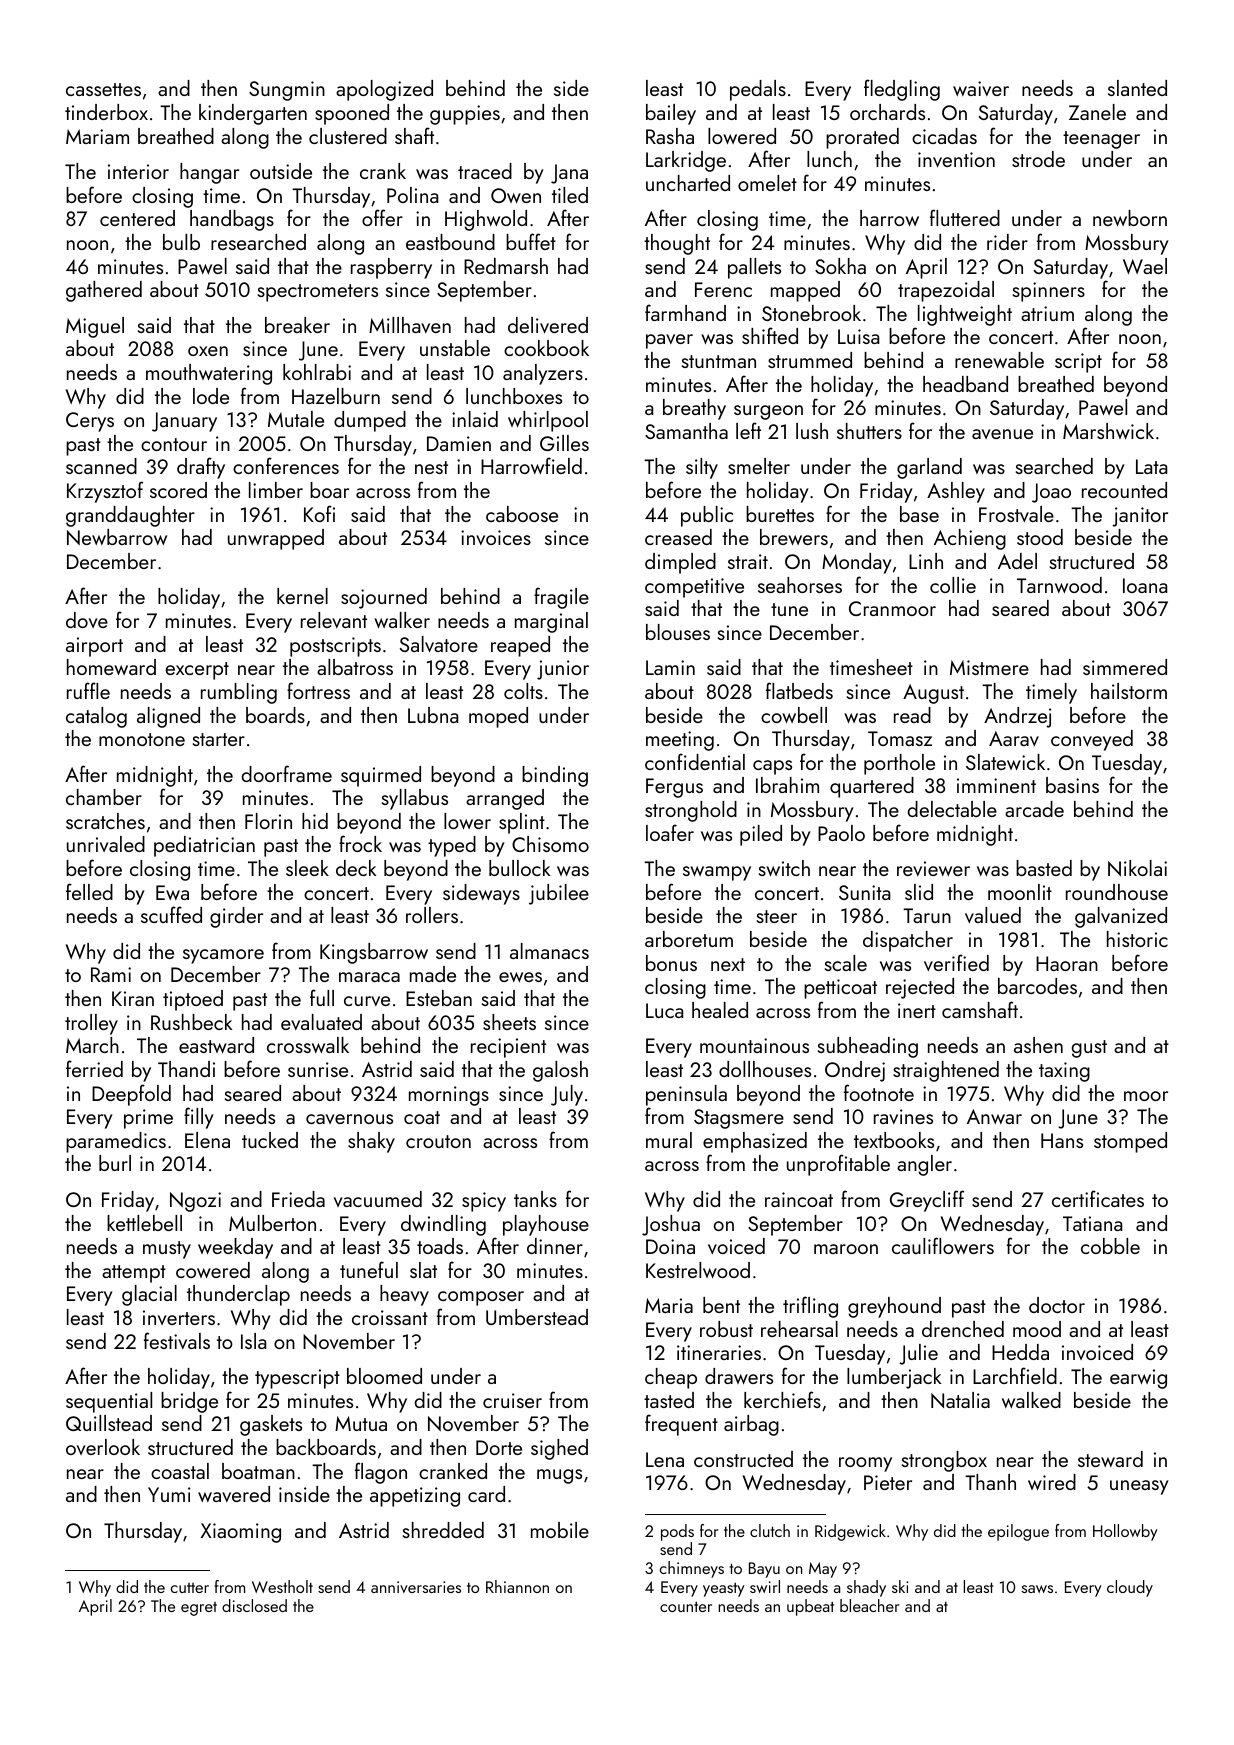 This screenshot has height=1745, width=1234. Describe the element at coordinates (517, 1586) in the screenshot. I see `Rhiannon` at that location.
